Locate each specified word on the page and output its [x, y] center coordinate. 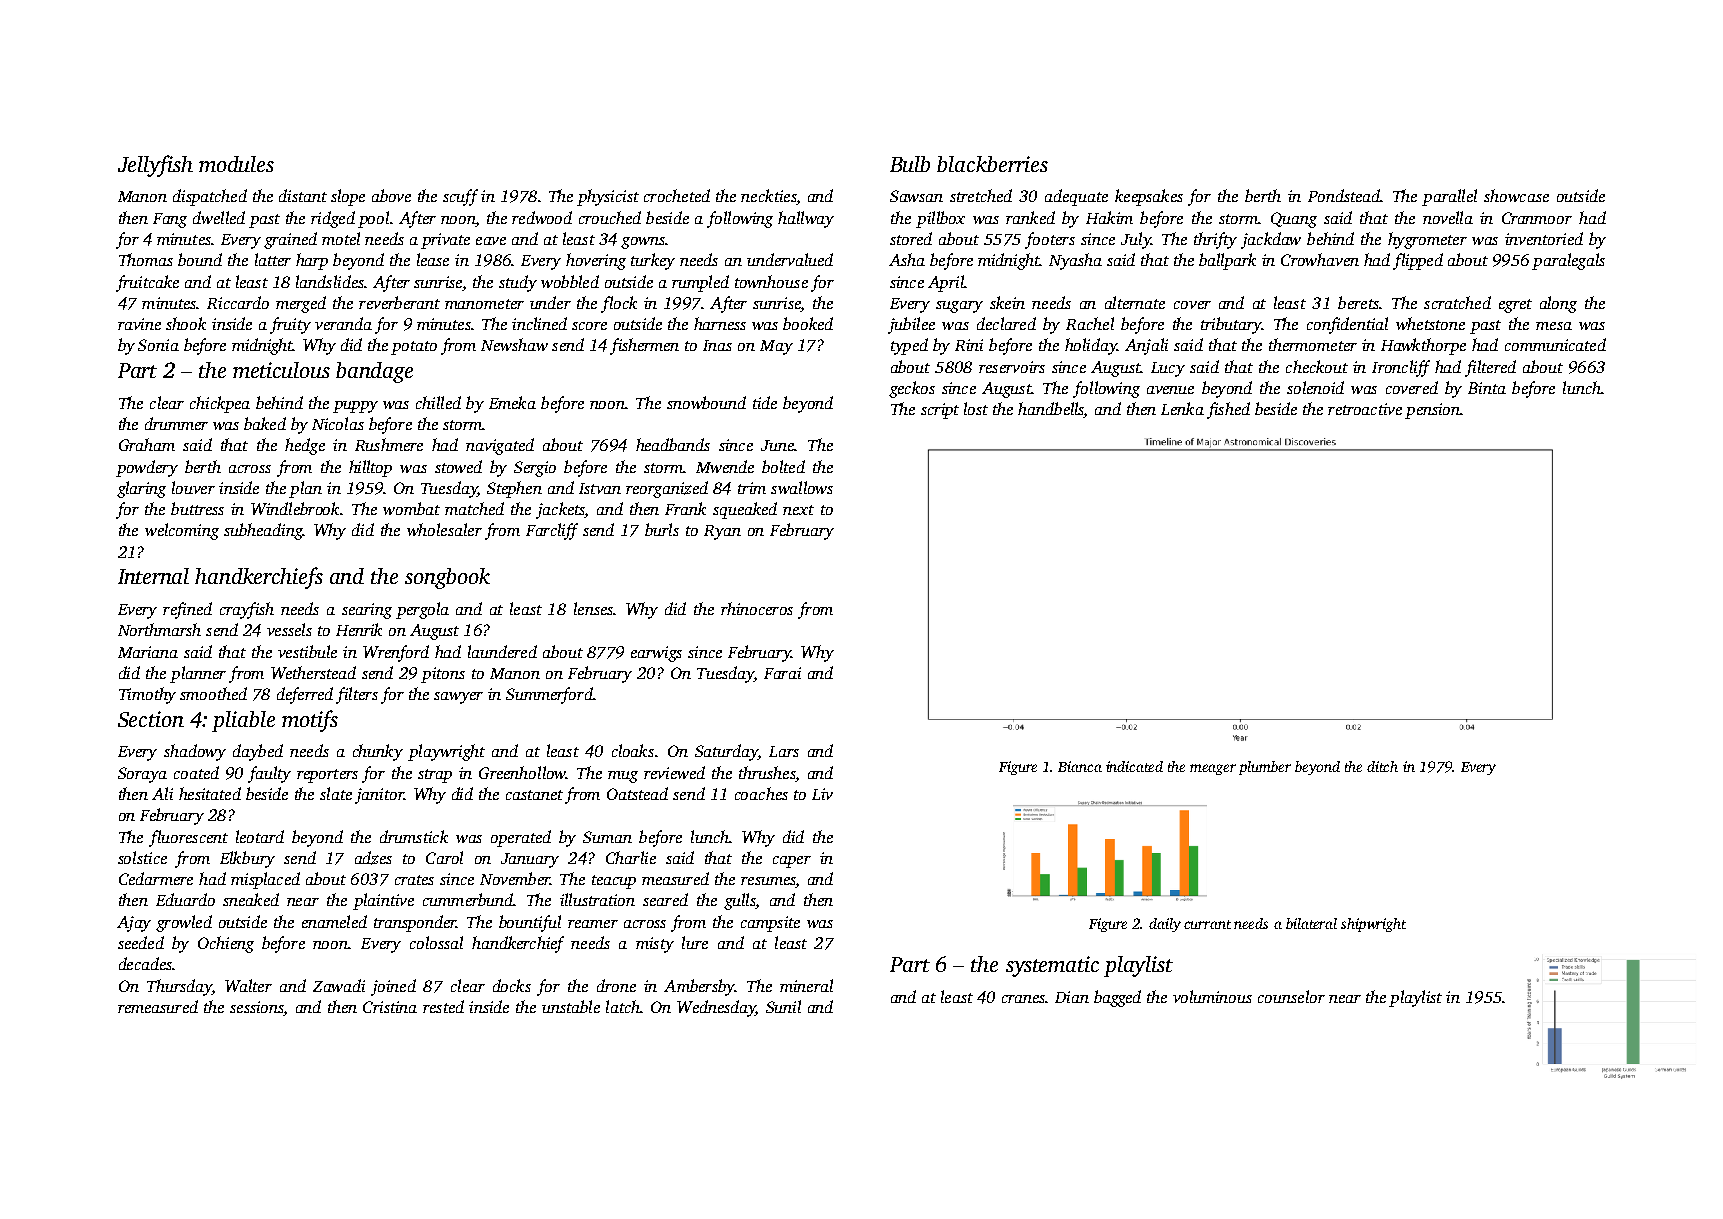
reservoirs [1012, 367]
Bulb [910, 164]
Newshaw [514, 344]
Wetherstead [313, 672]
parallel [1449, 197]
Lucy [1168, 369]
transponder [415, 923]
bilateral [1311, 923]
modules [236, 164]
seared [665, 899]
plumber [1265, 768]
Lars [784, 751]
